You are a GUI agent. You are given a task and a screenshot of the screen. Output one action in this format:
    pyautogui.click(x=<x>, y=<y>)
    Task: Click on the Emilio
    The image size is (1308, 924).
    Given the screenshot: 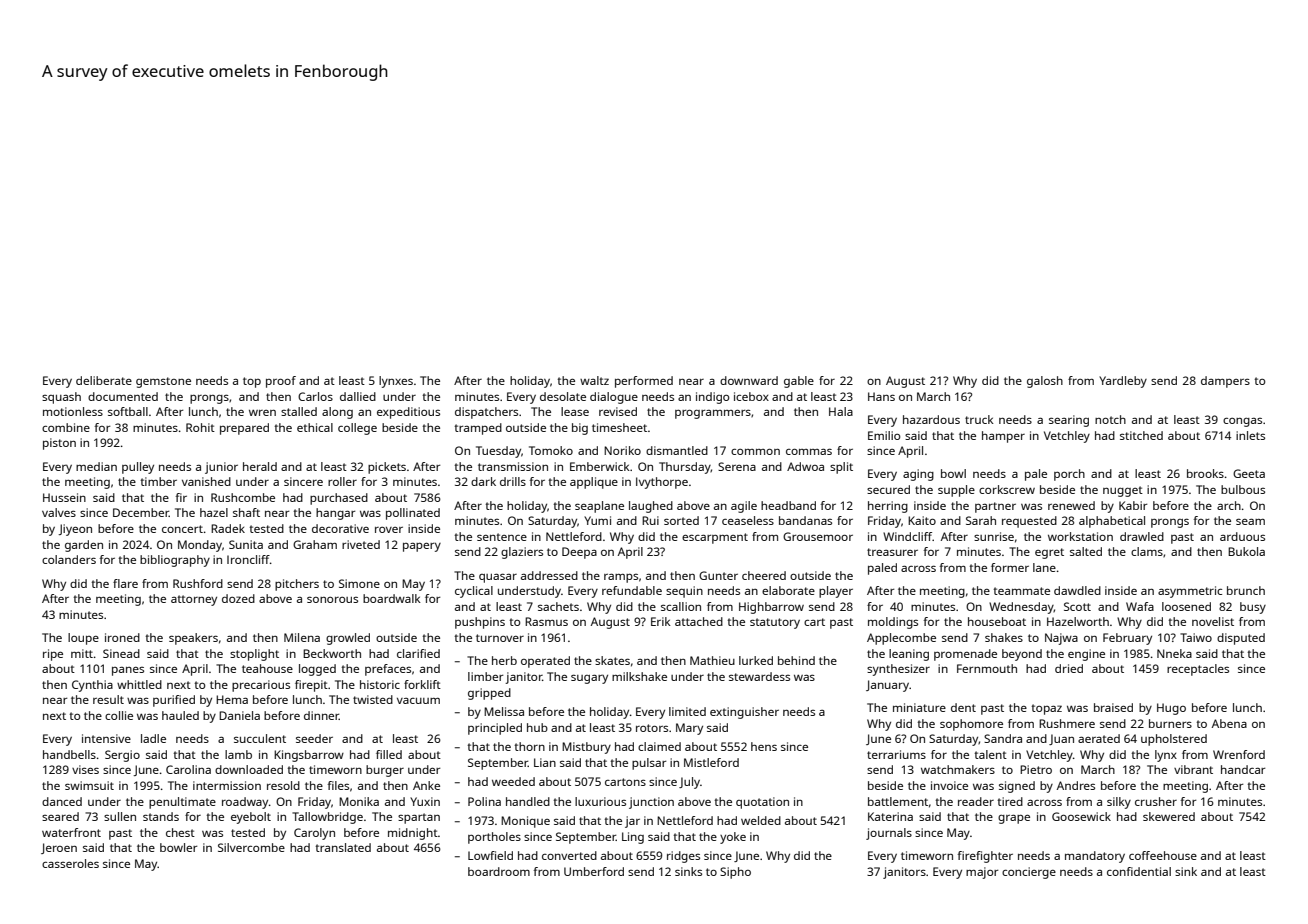 What is the action you would take?
    pyautogui.click(x=884, y=435)
